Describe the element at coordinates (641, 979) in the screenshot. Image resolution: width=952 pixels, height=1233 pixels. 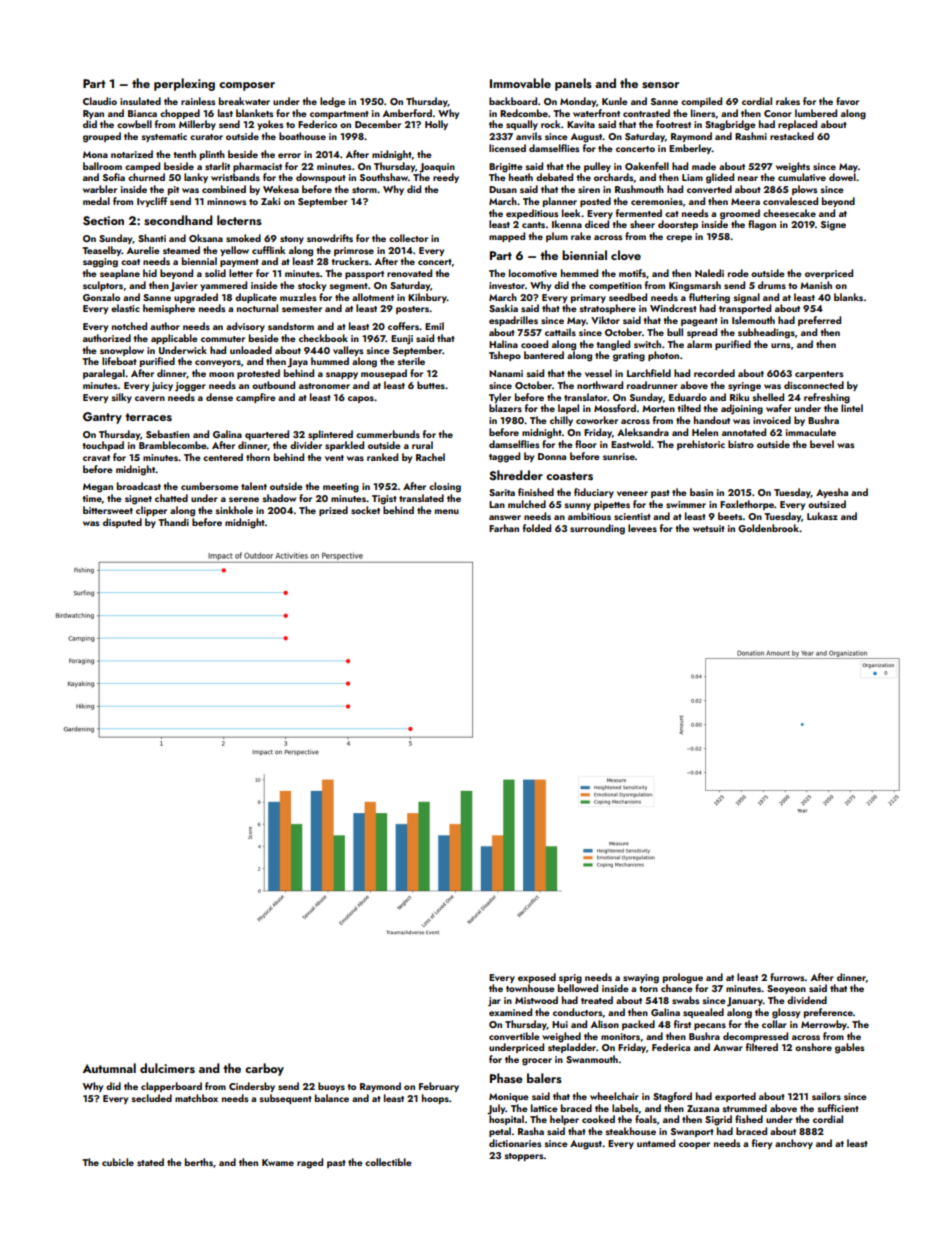
I see `swaying` at that location.
